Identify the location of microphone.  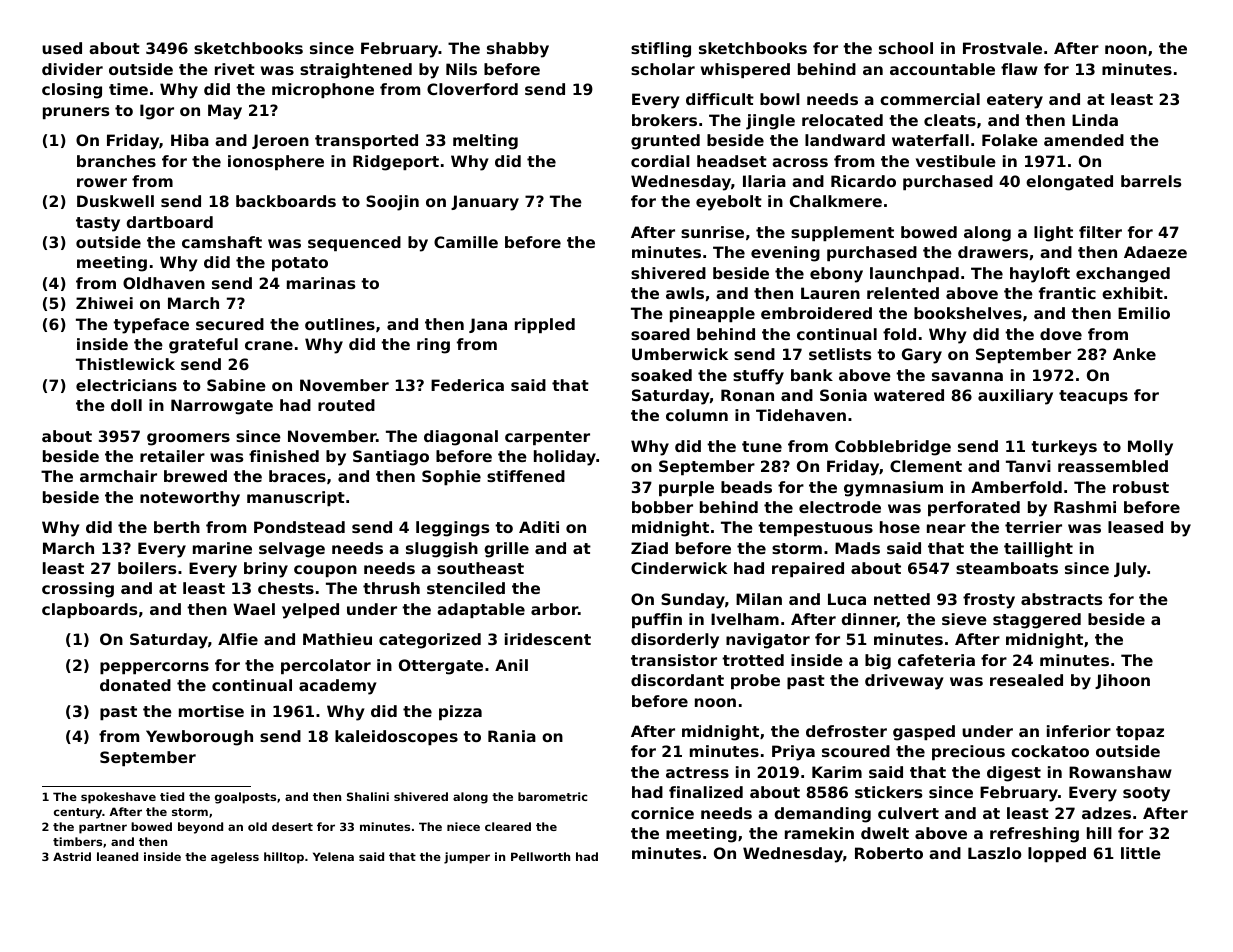
(323, 90).
